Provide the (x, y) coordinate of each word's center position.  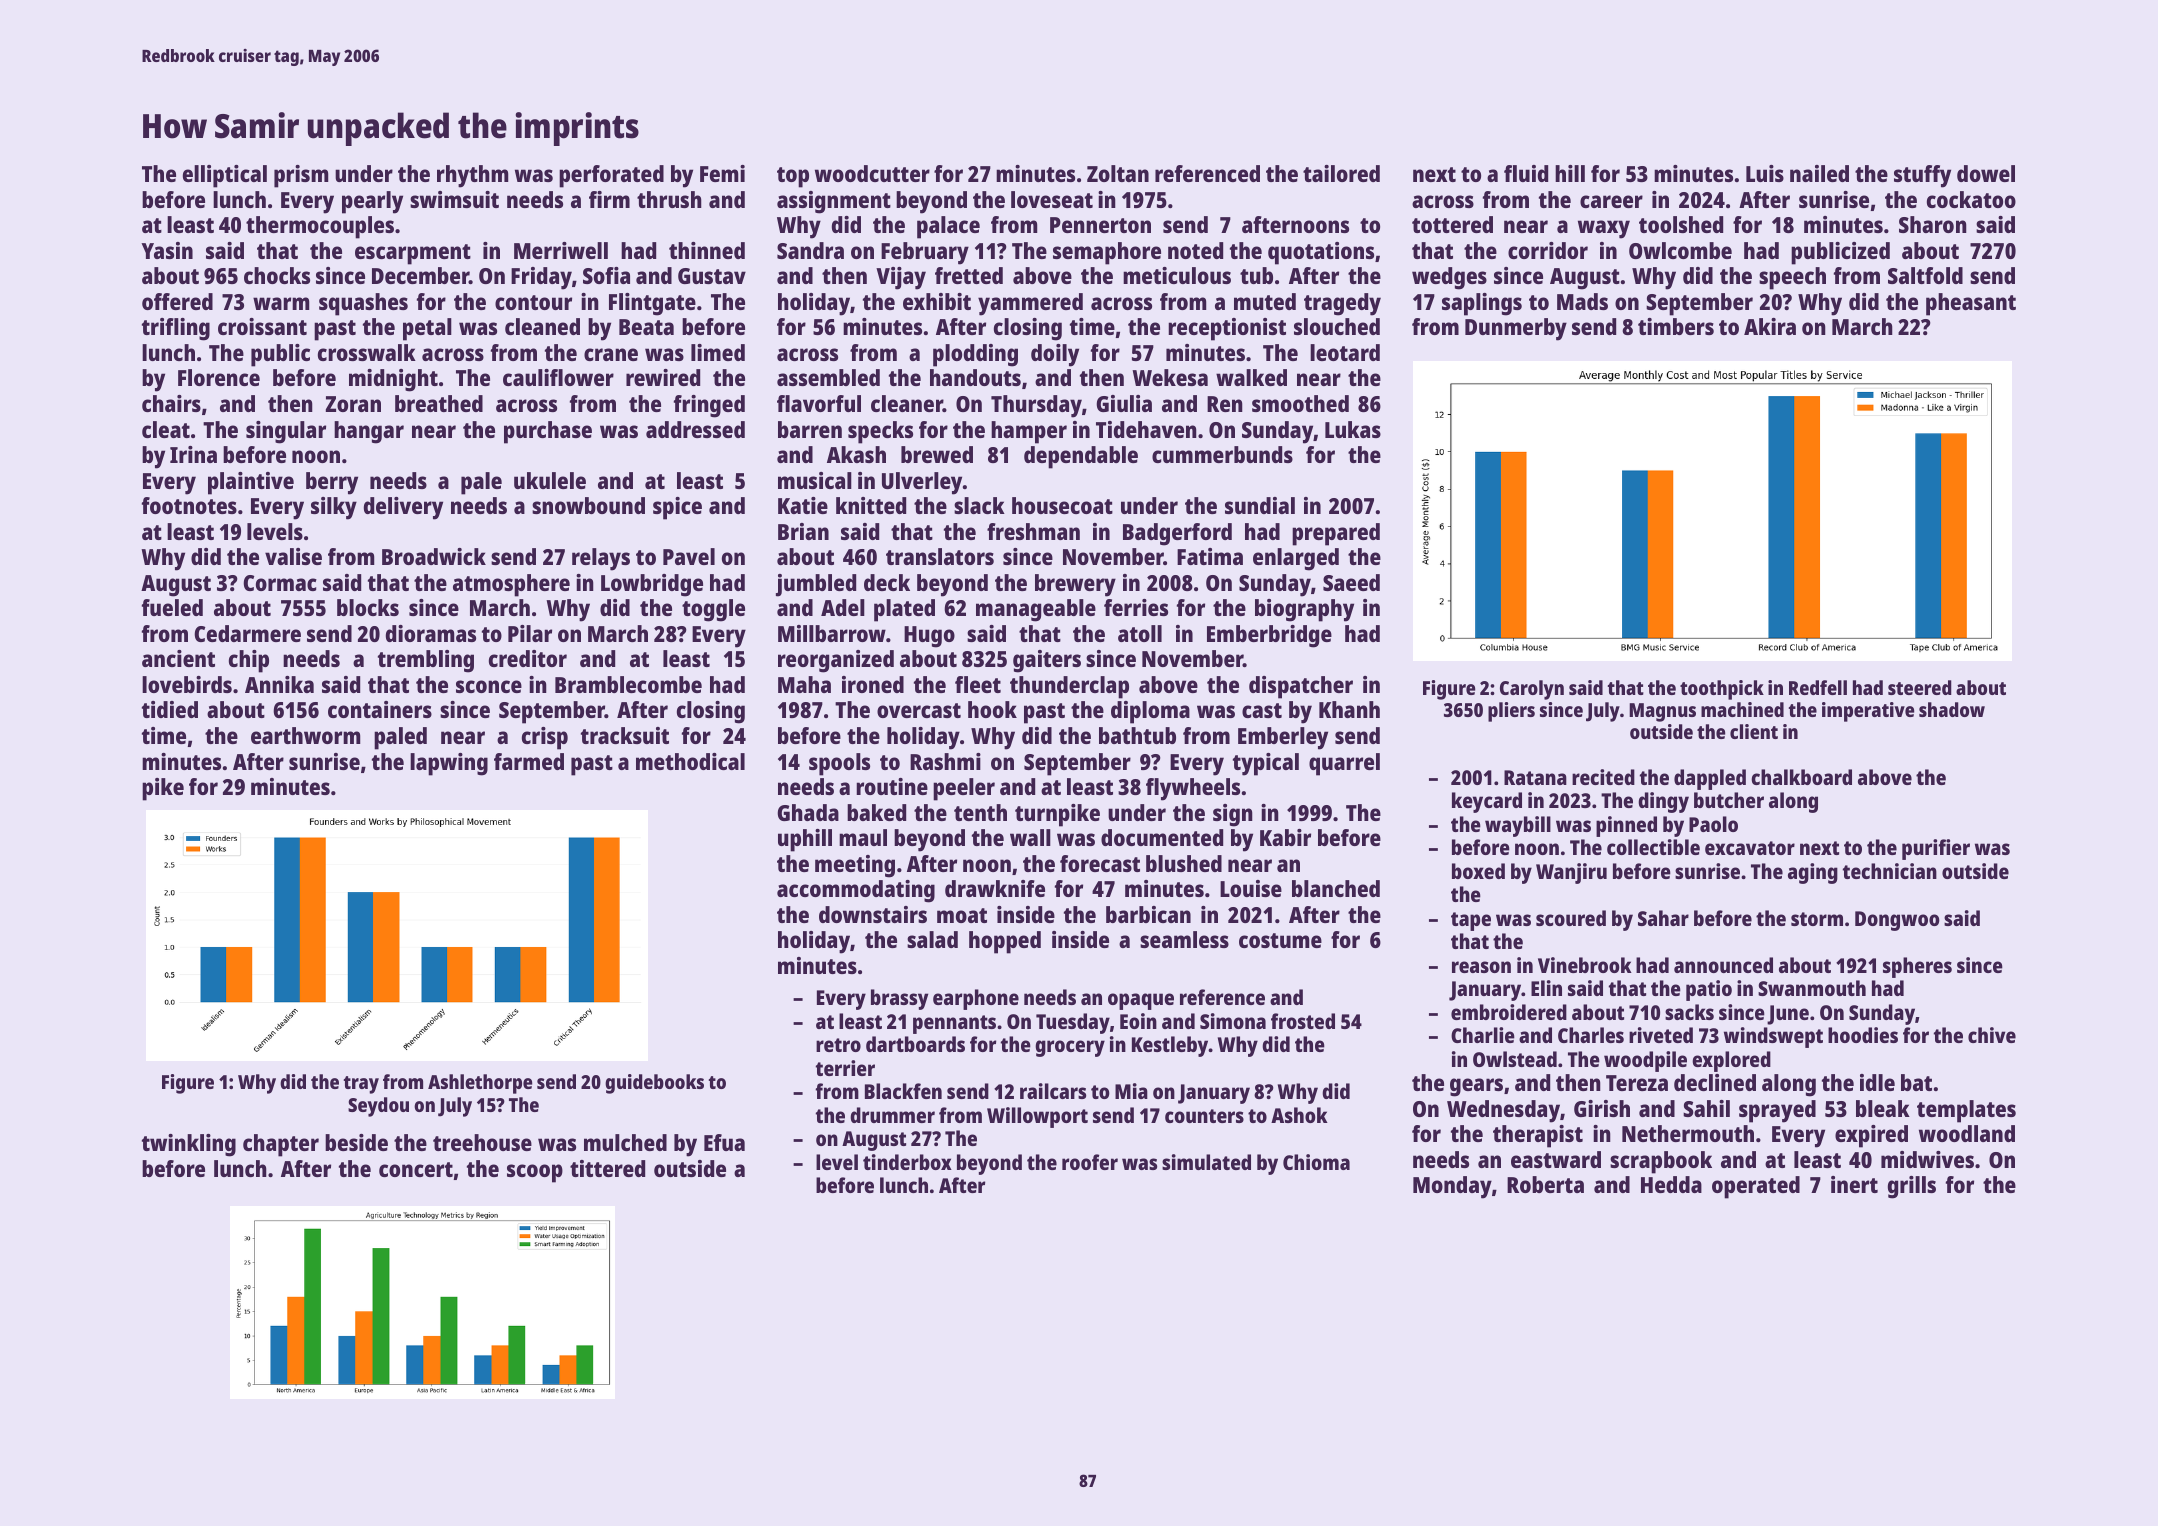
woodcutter (872, 173)
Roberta (1545, 1184)
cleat (166, 429)
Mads (1582, 301)
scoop (535, 1173)
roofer (1090, 1162)
